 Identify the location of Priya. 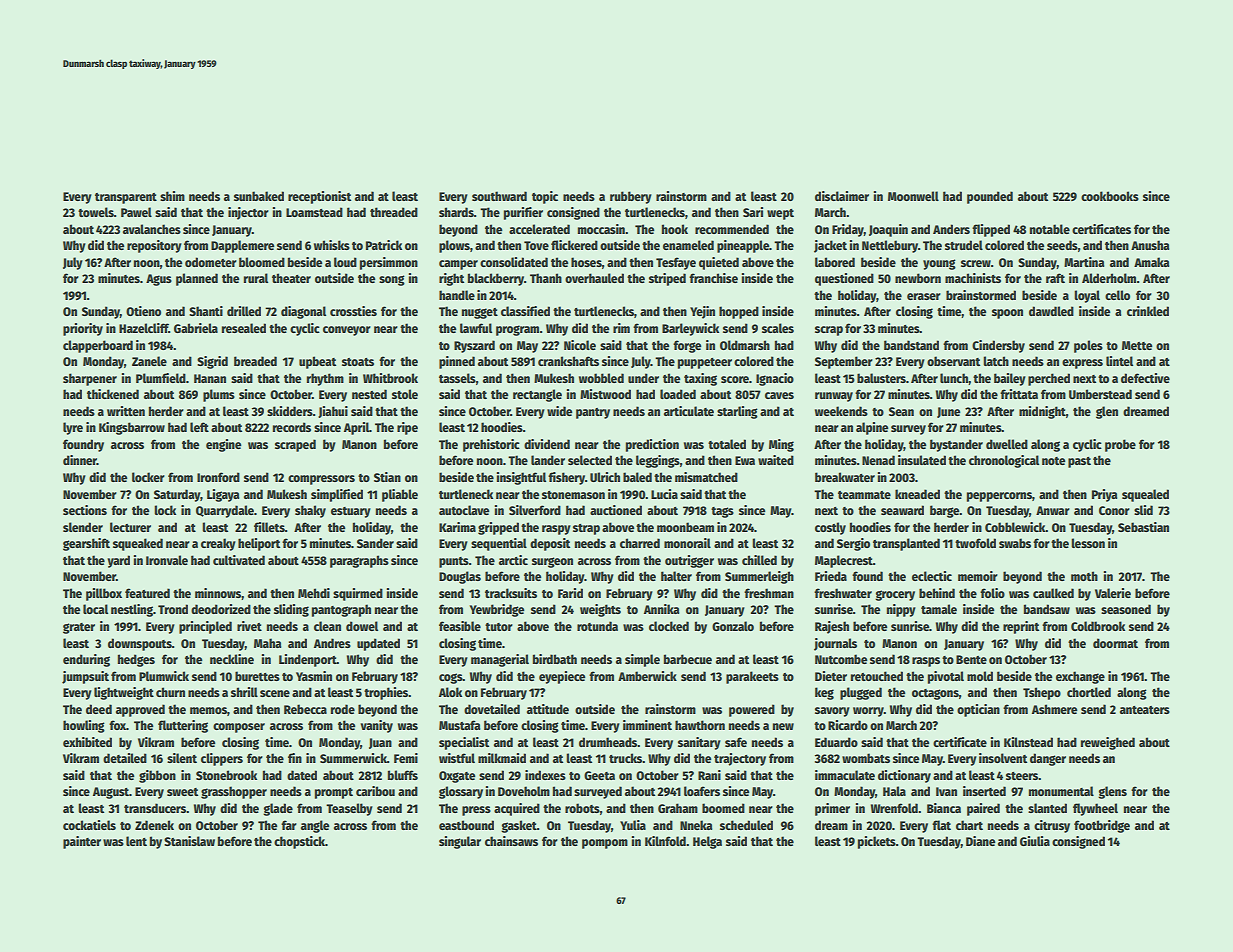
(1104, 495).
